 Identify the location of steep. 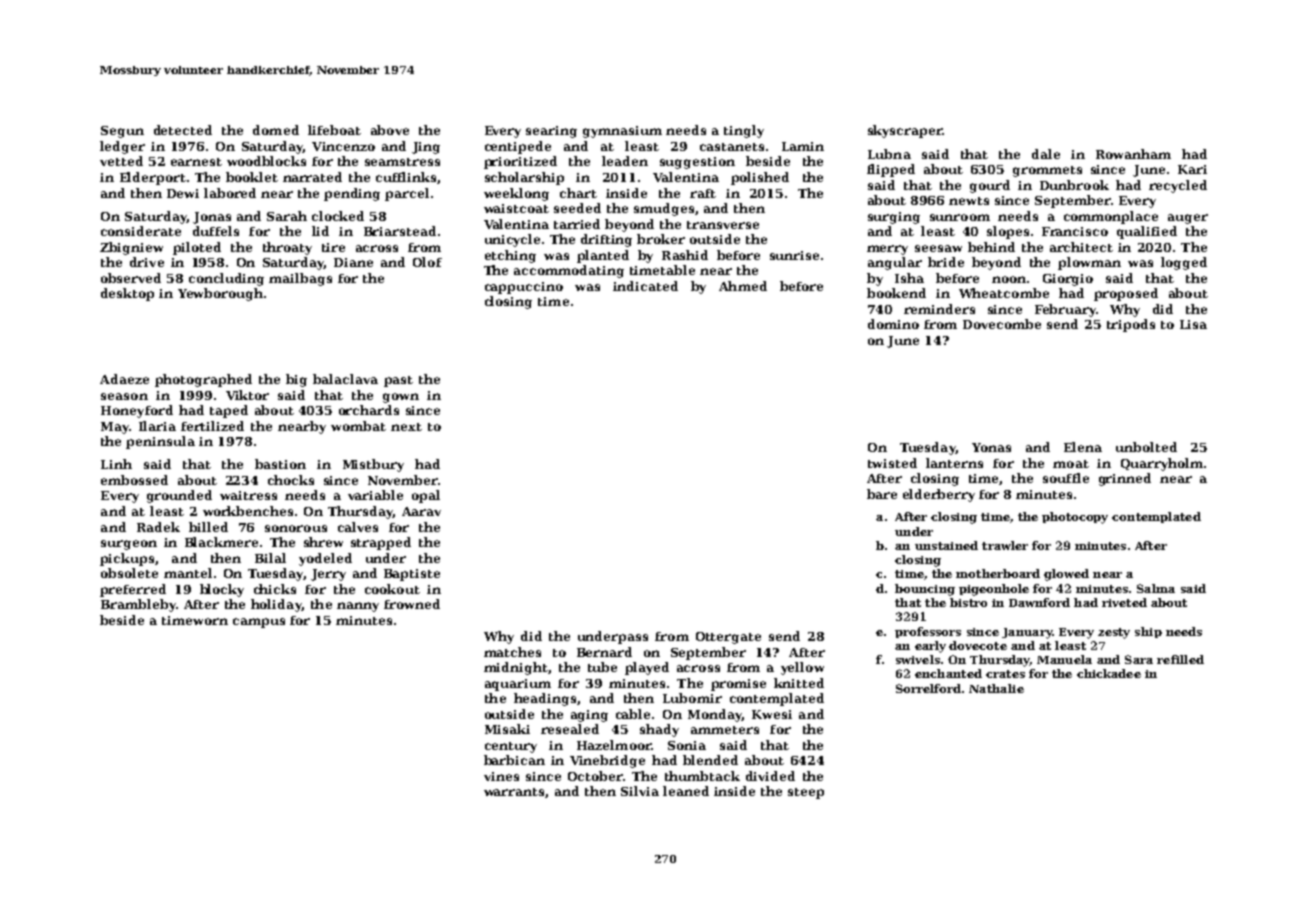
(806, 793).
